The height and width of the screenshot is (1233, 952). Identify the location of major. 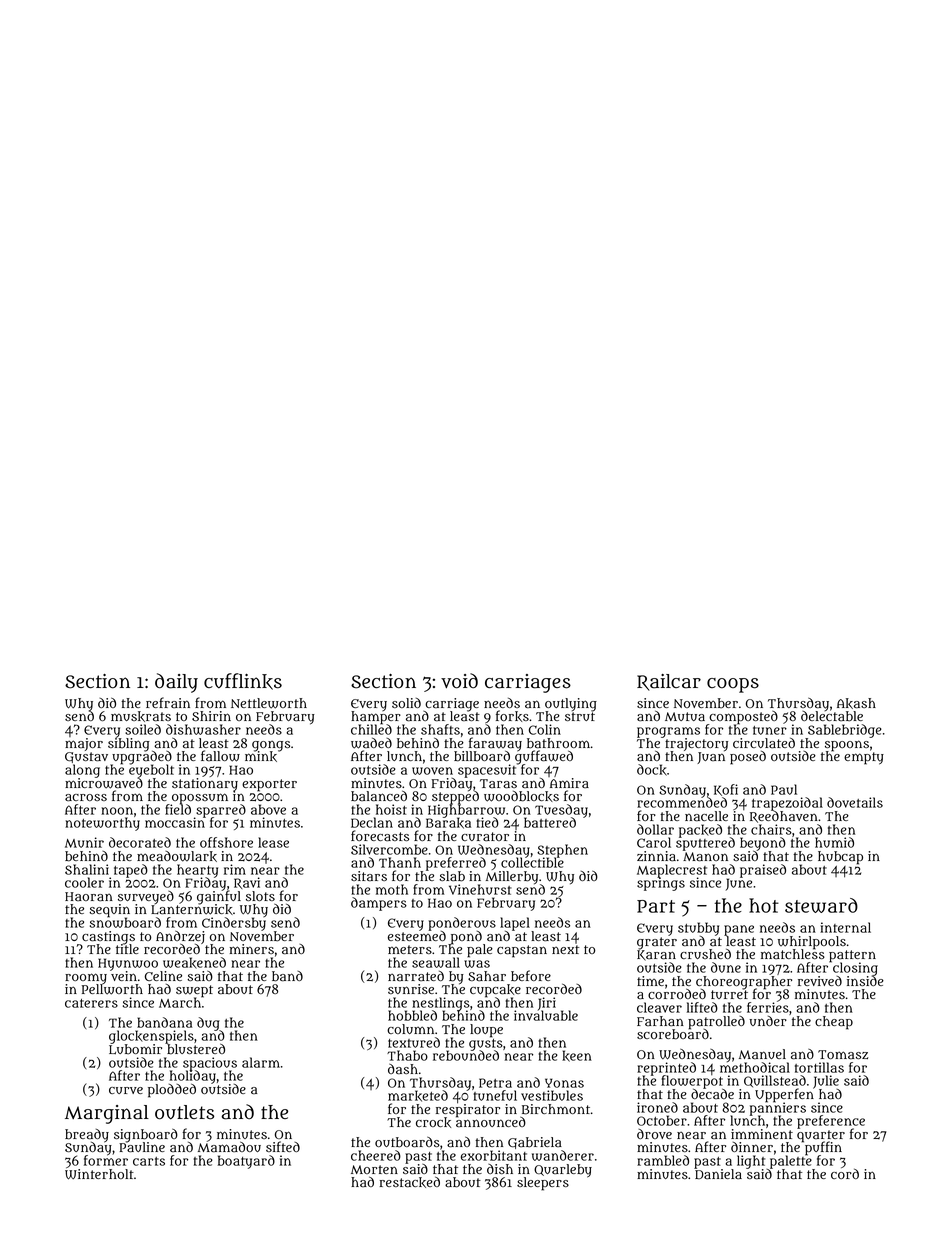
(84, 744).
